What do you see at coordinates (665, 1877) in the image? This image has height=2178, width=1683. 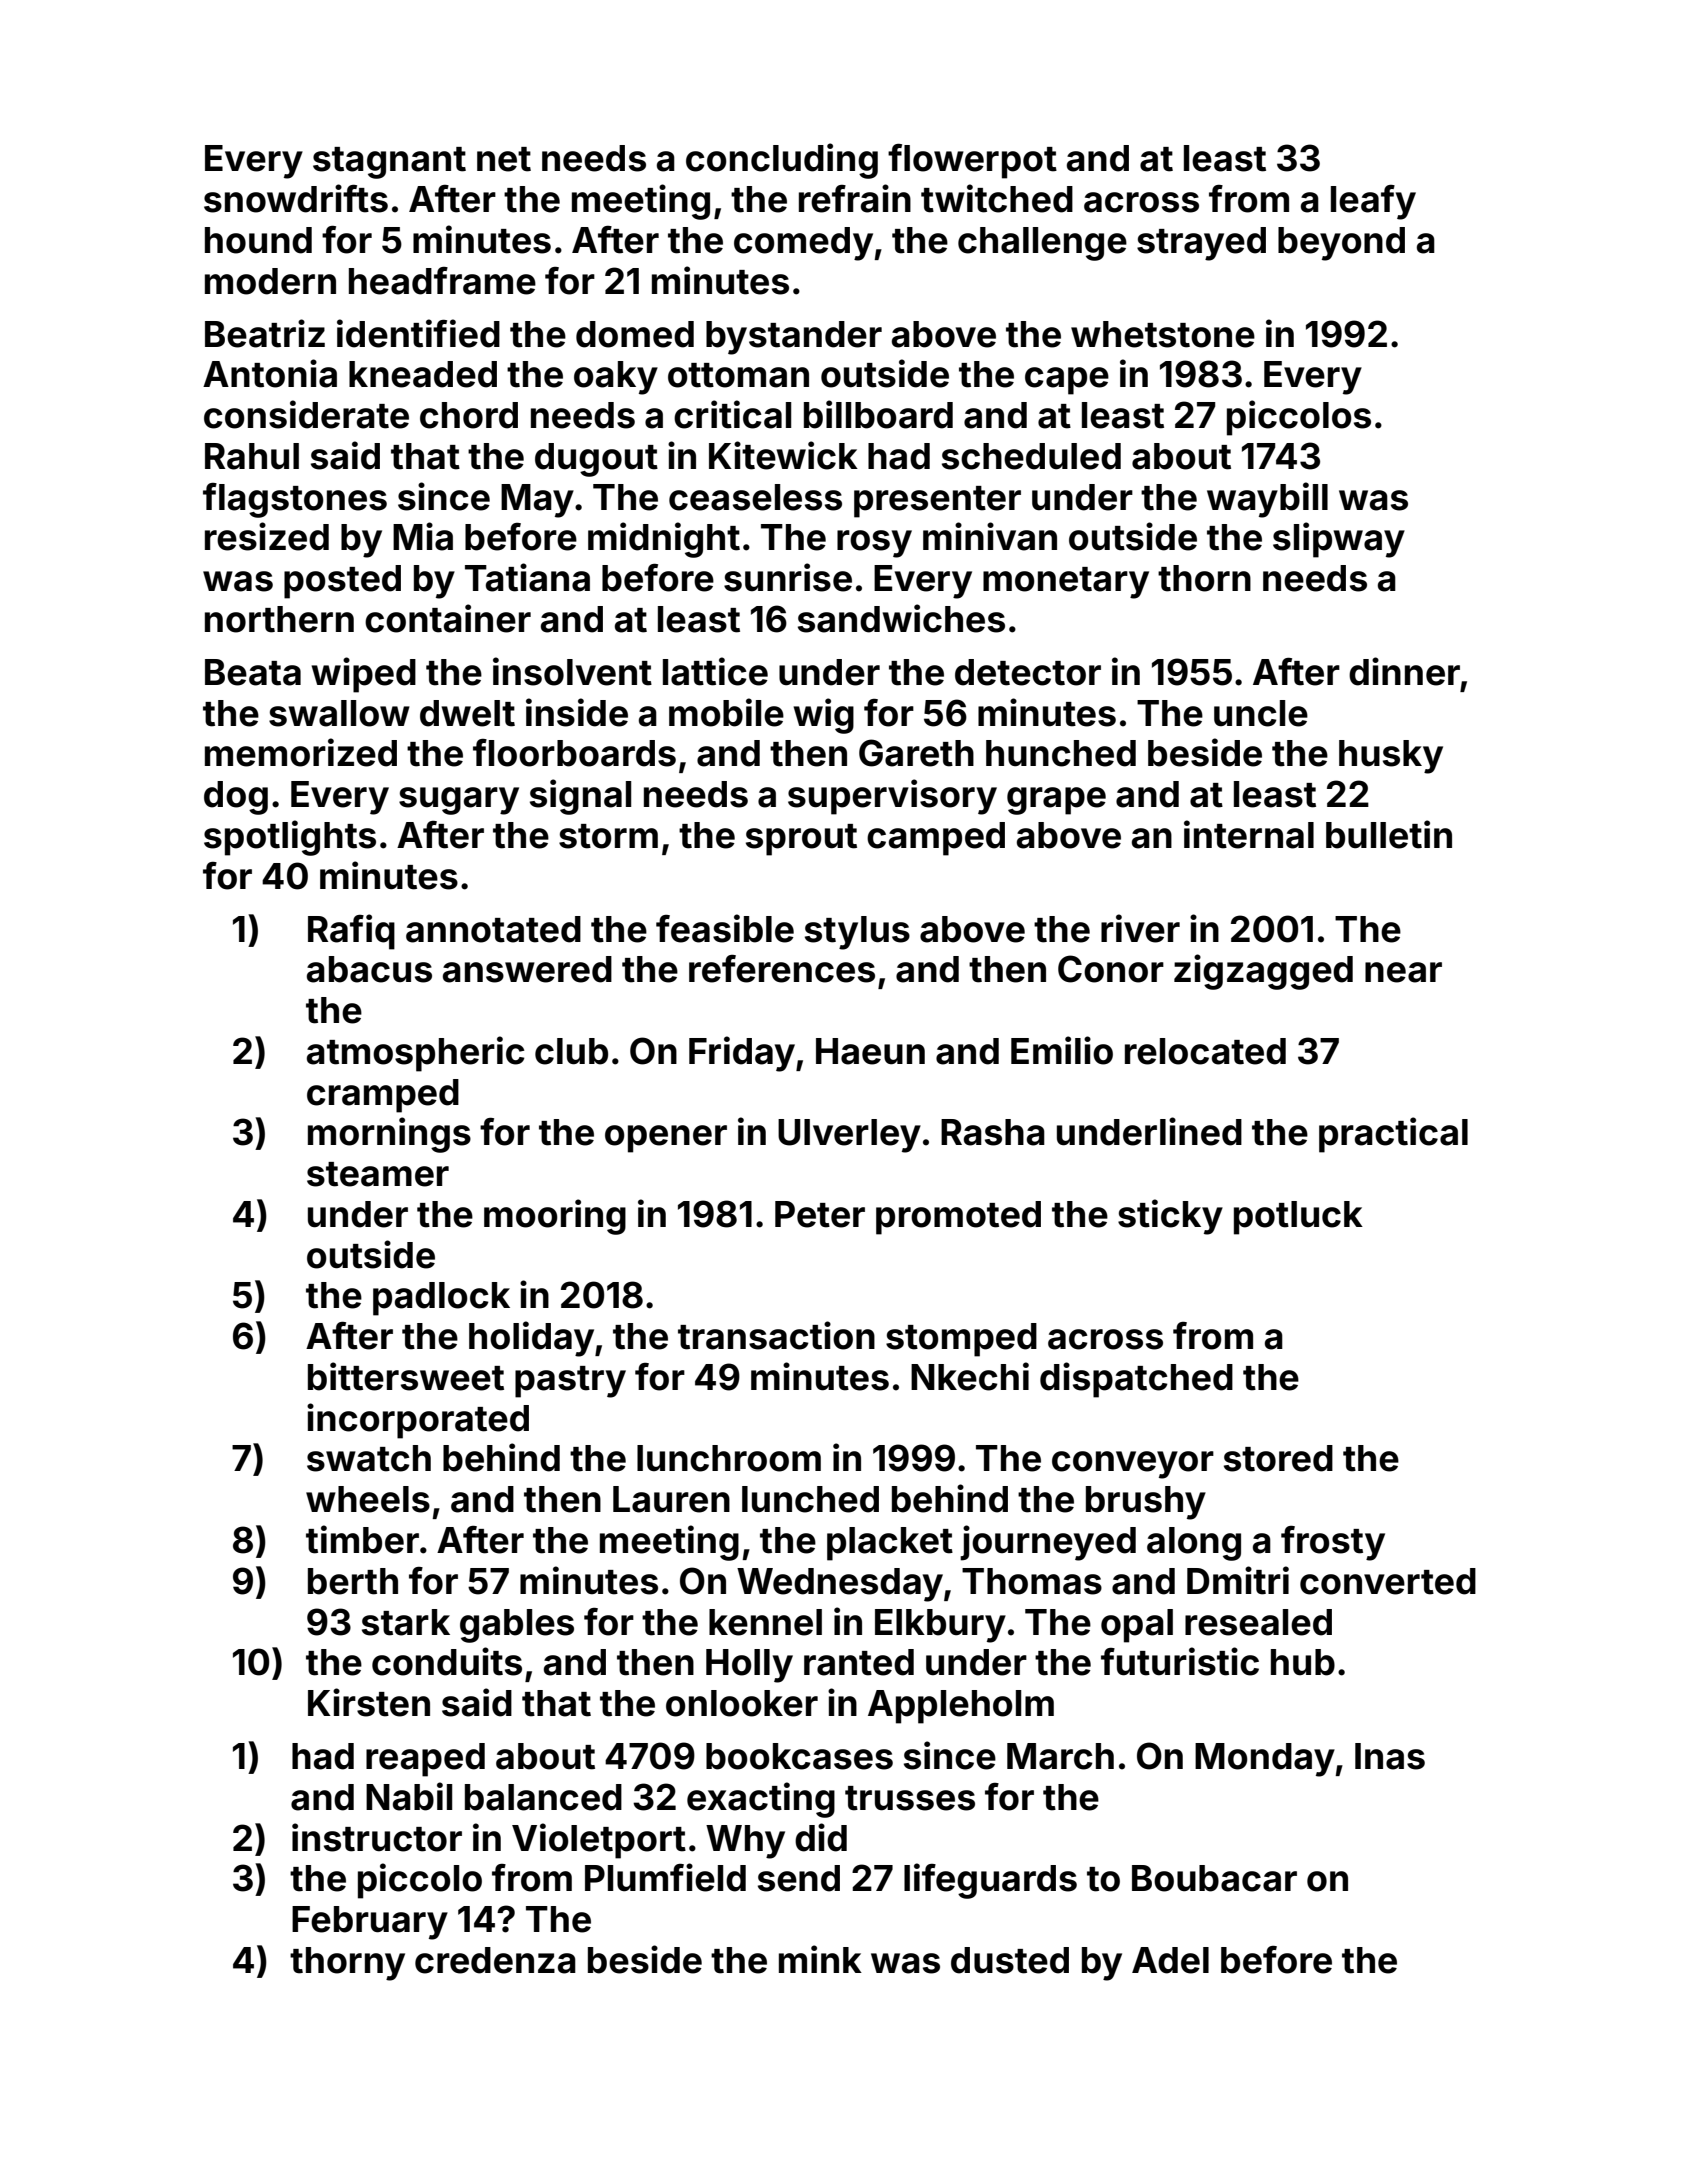 I see `Plumfield` at bounding box center [665, 1877].
